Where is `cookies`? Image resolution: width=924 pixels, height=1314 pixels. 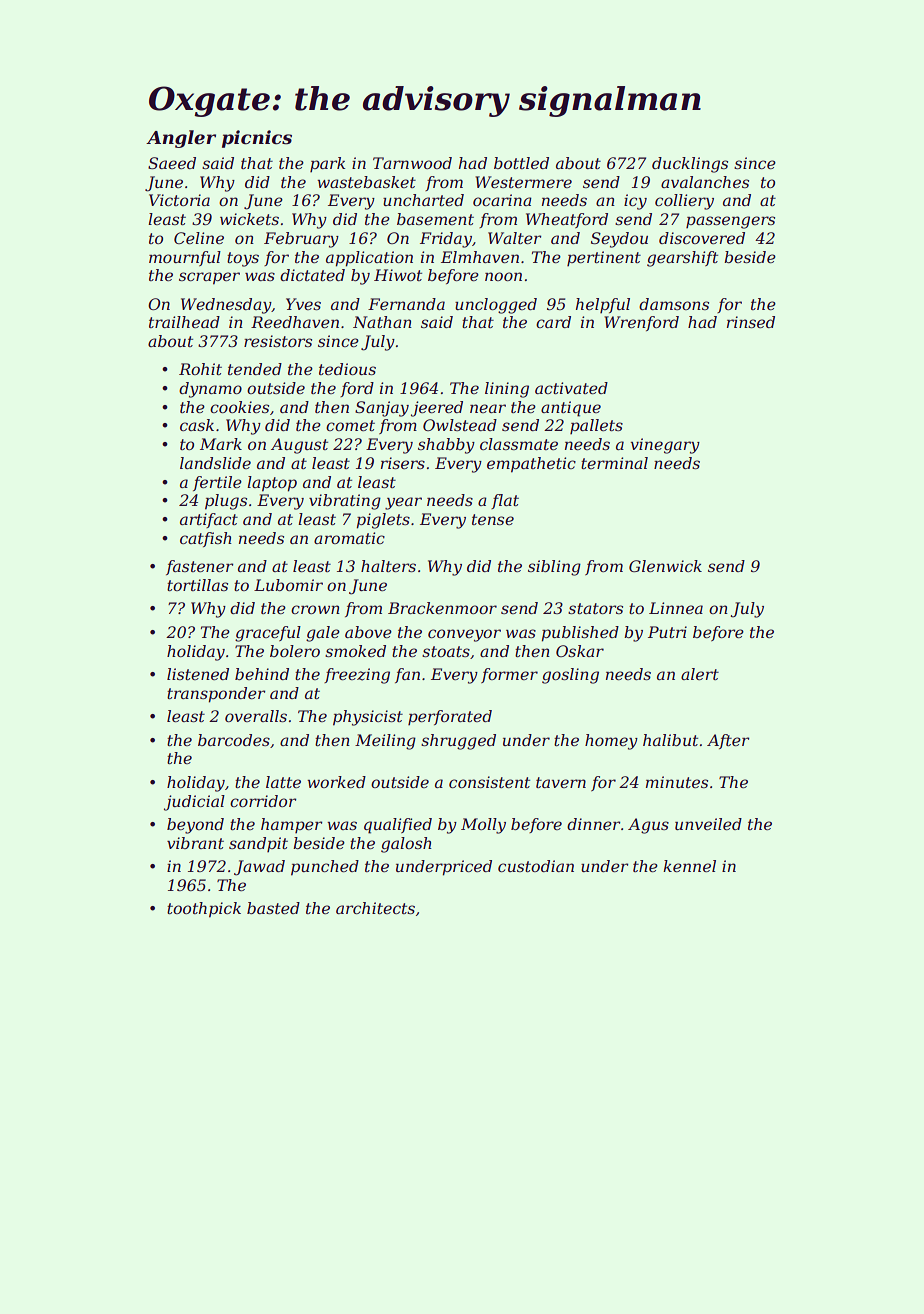 cookies is located at coordinates (239, 407).
